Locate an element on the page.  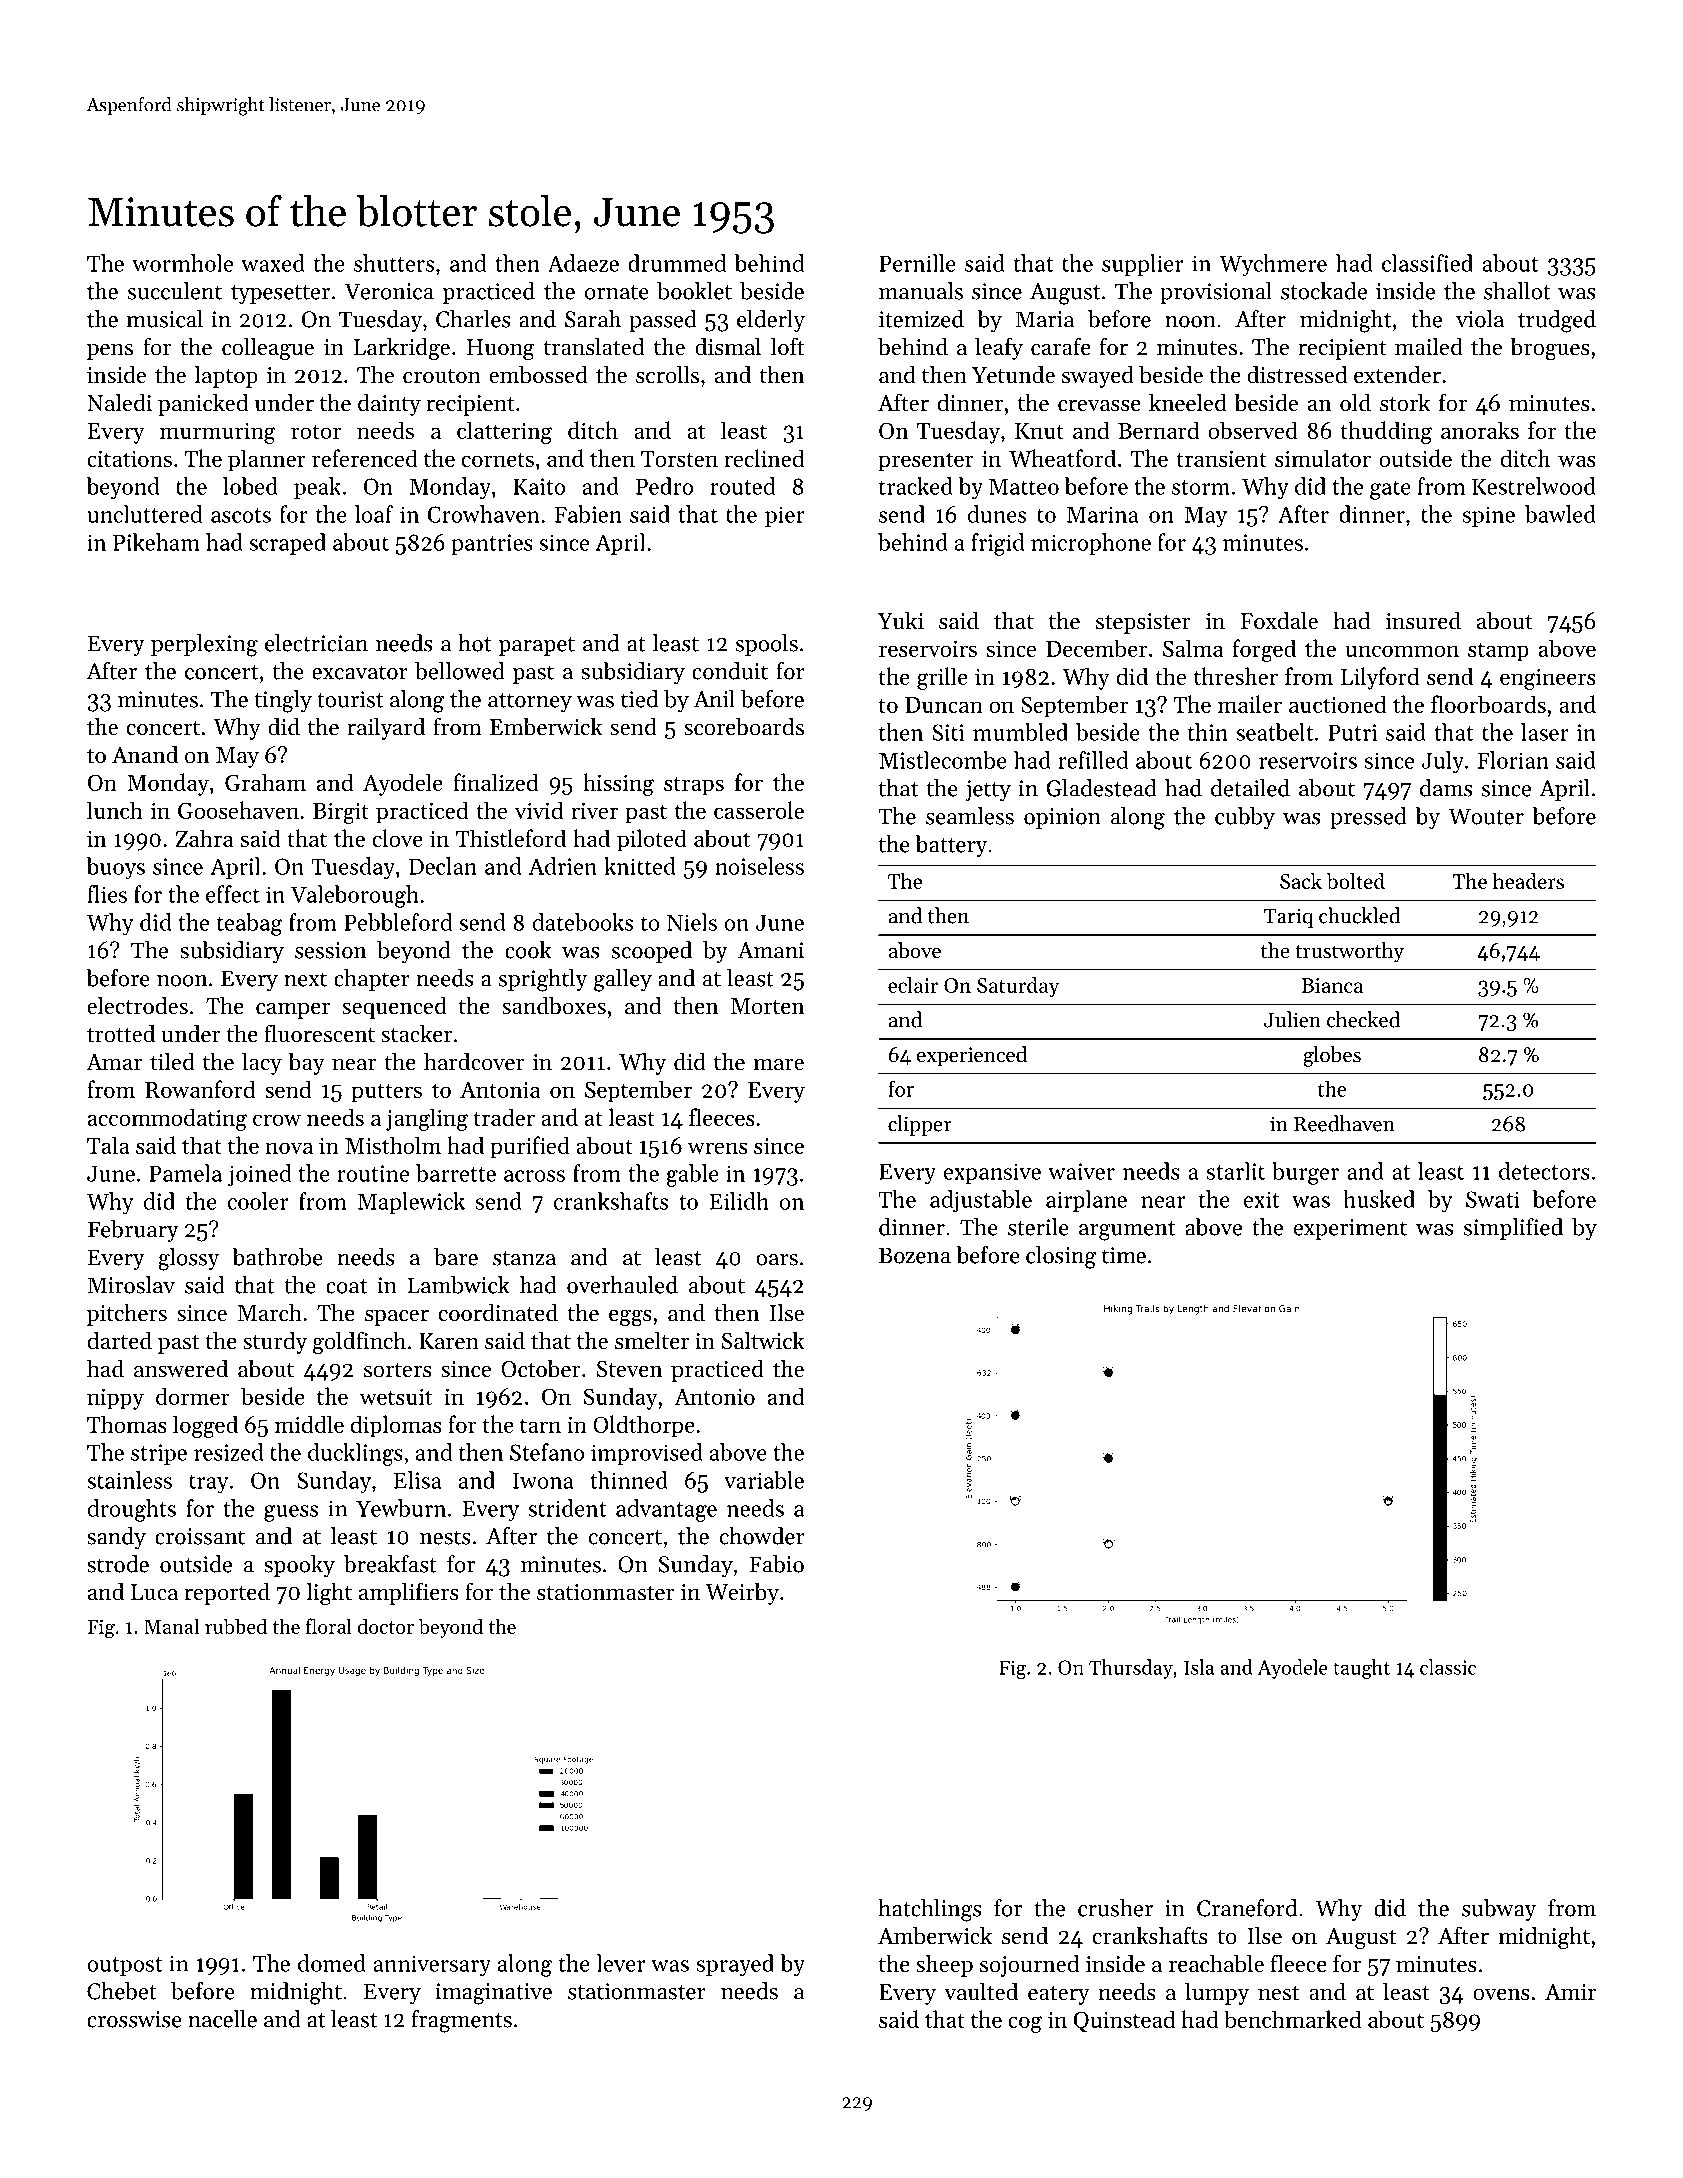
Naledi is located at coordinates (119, 402).
